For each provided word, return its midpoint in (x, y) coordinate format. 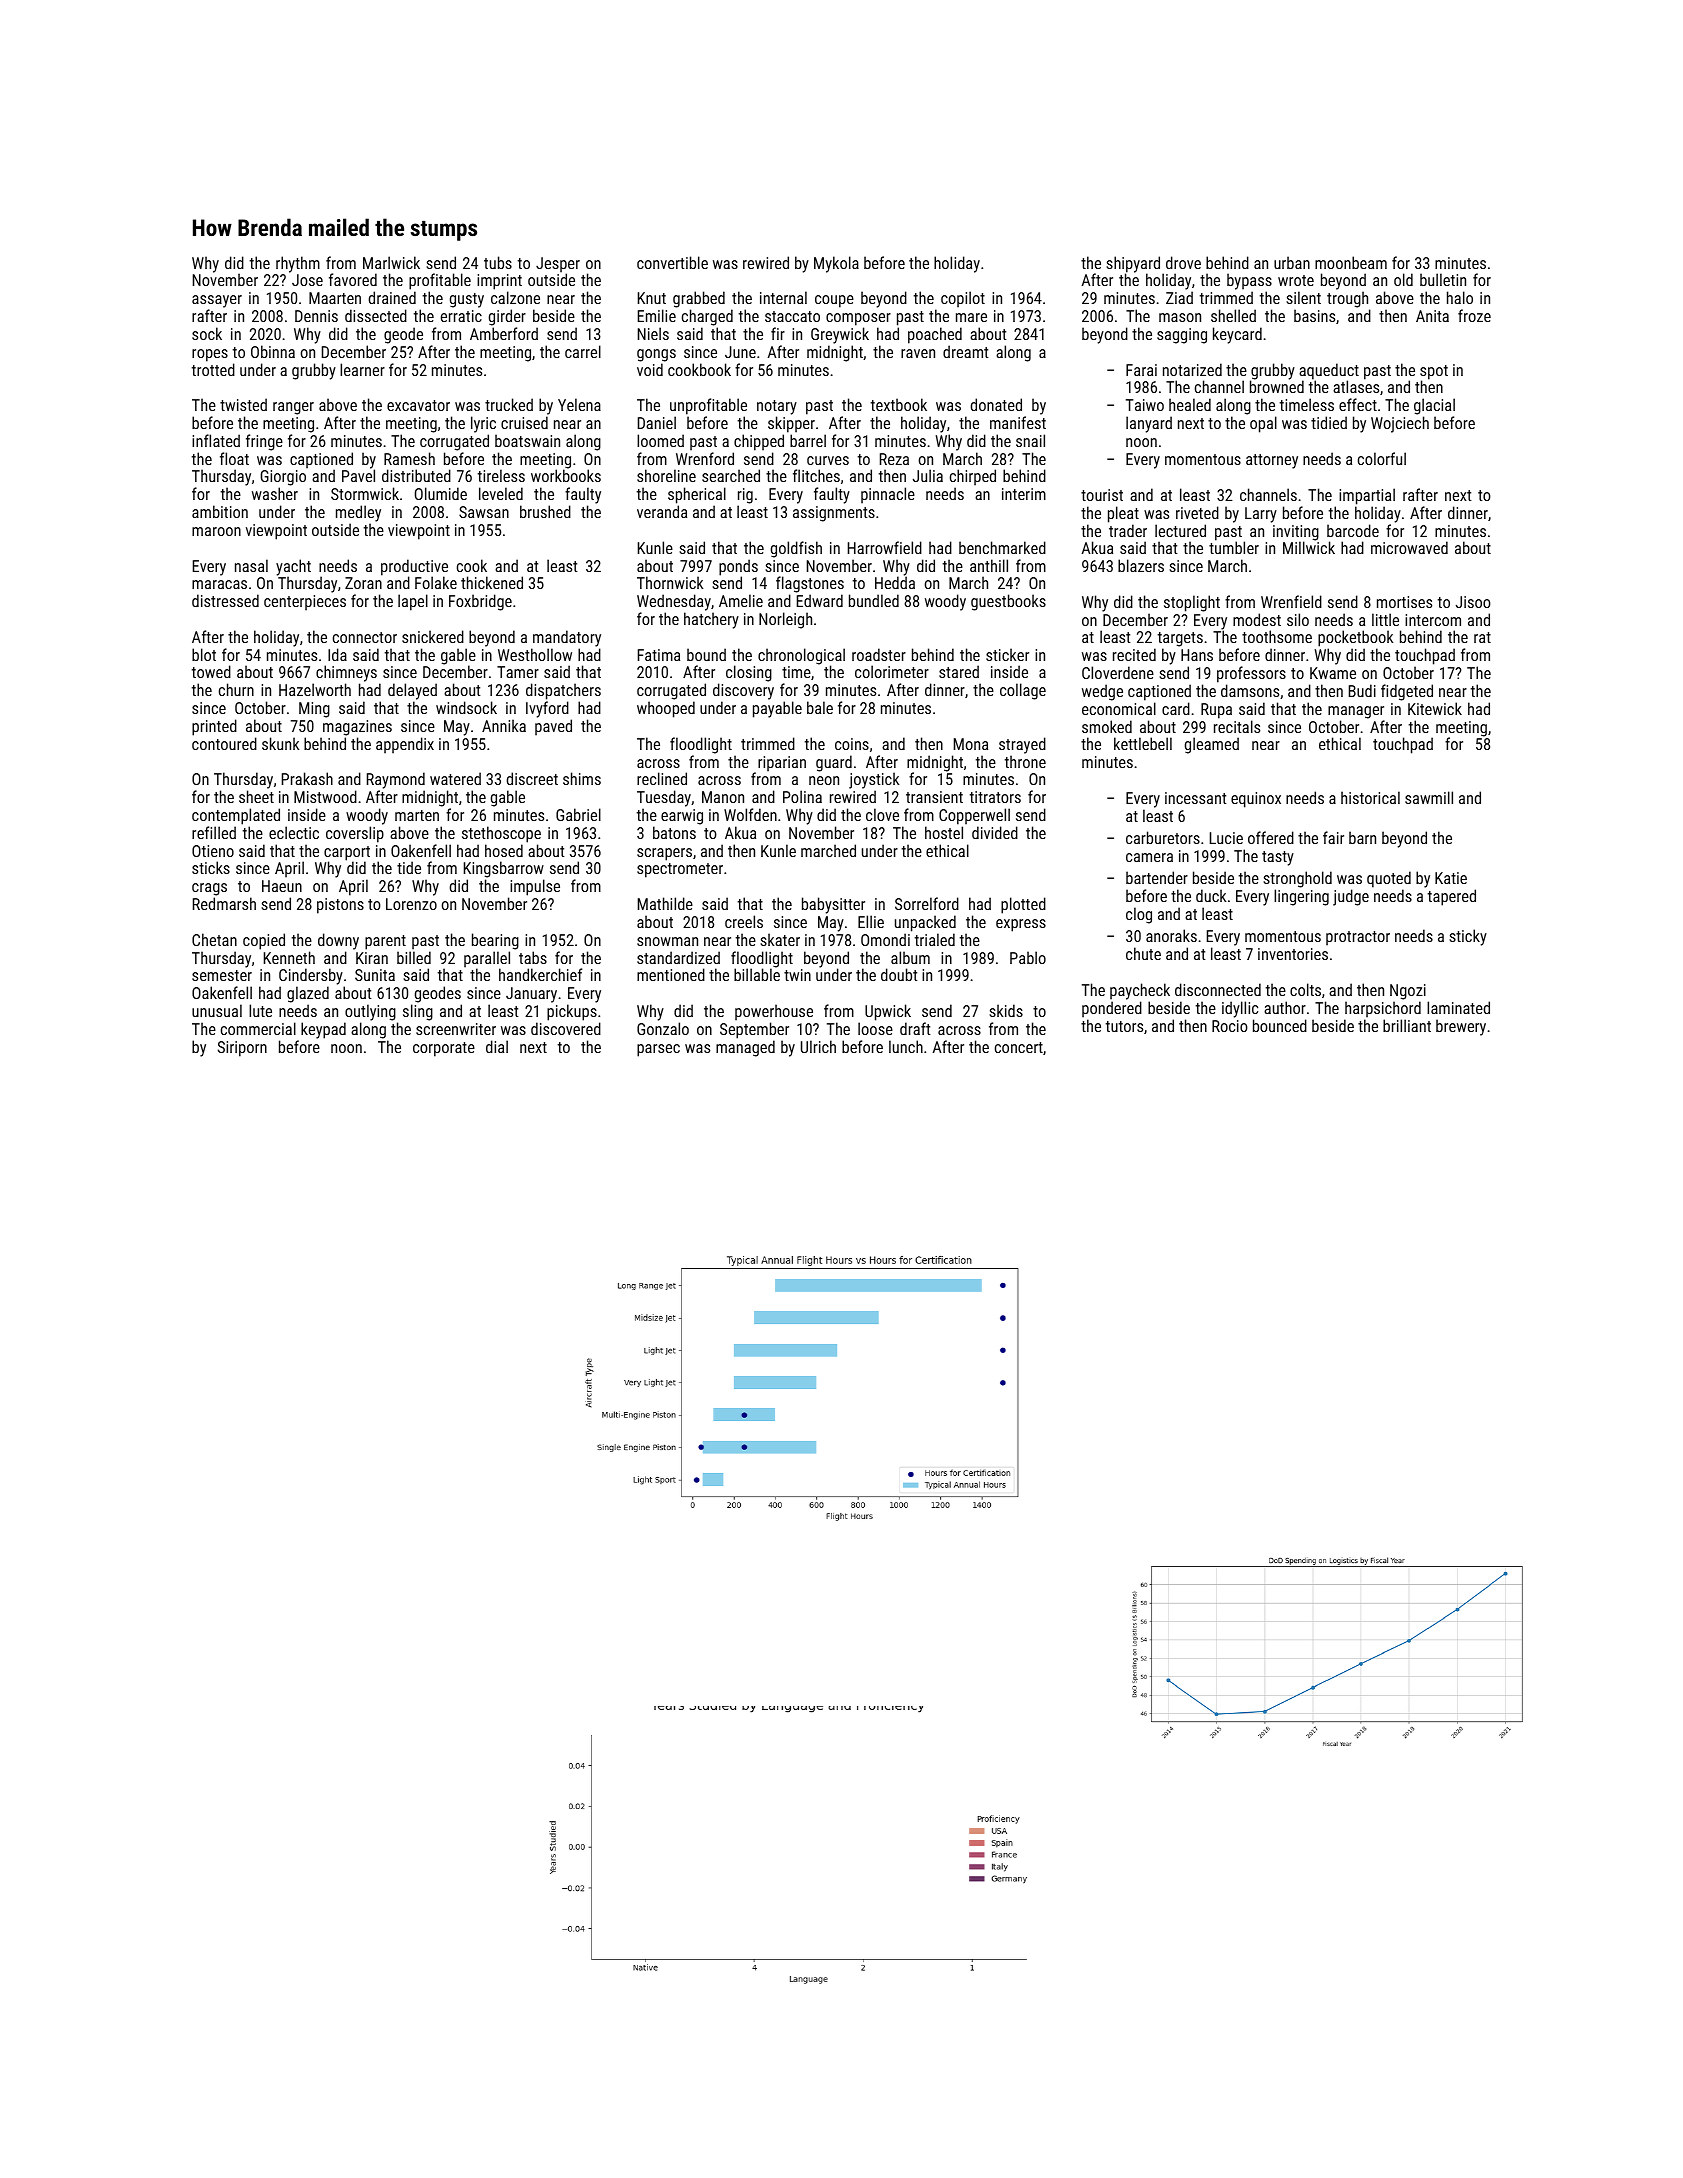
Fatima (659, 655)
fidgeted (1407, 692)
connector (365, 637)
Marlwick (391, 262)
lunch (906, 1046)
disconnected (1218, 989)
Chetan (214, 939)
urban (1292, 262)
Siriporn (242, 1049)
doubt (899, 974)
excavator (418, 405)
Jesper (558, 265)
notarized (1192, 369)
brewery (1461, 1027)
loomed (660, 440)
